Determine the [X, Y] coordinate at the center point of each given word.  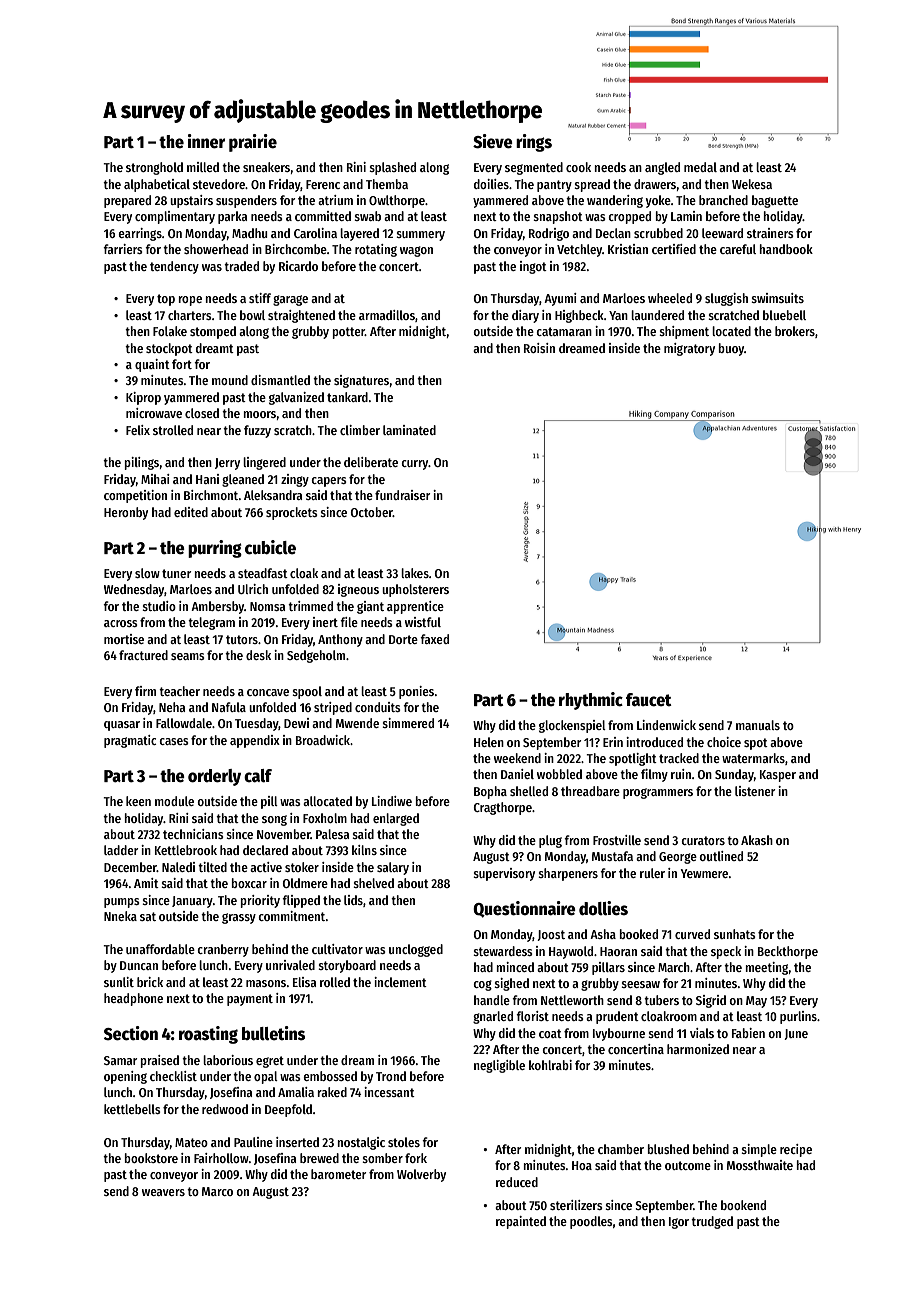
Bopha [490, 792]
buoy [731, 349]
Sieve [493, 141]
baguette [775, 201]
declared [265, 850]
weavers [163, 1192]
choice [724, 742]
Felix [138, 430]
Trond [391, 1076]
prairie [253, 143]
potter [348, 333]
